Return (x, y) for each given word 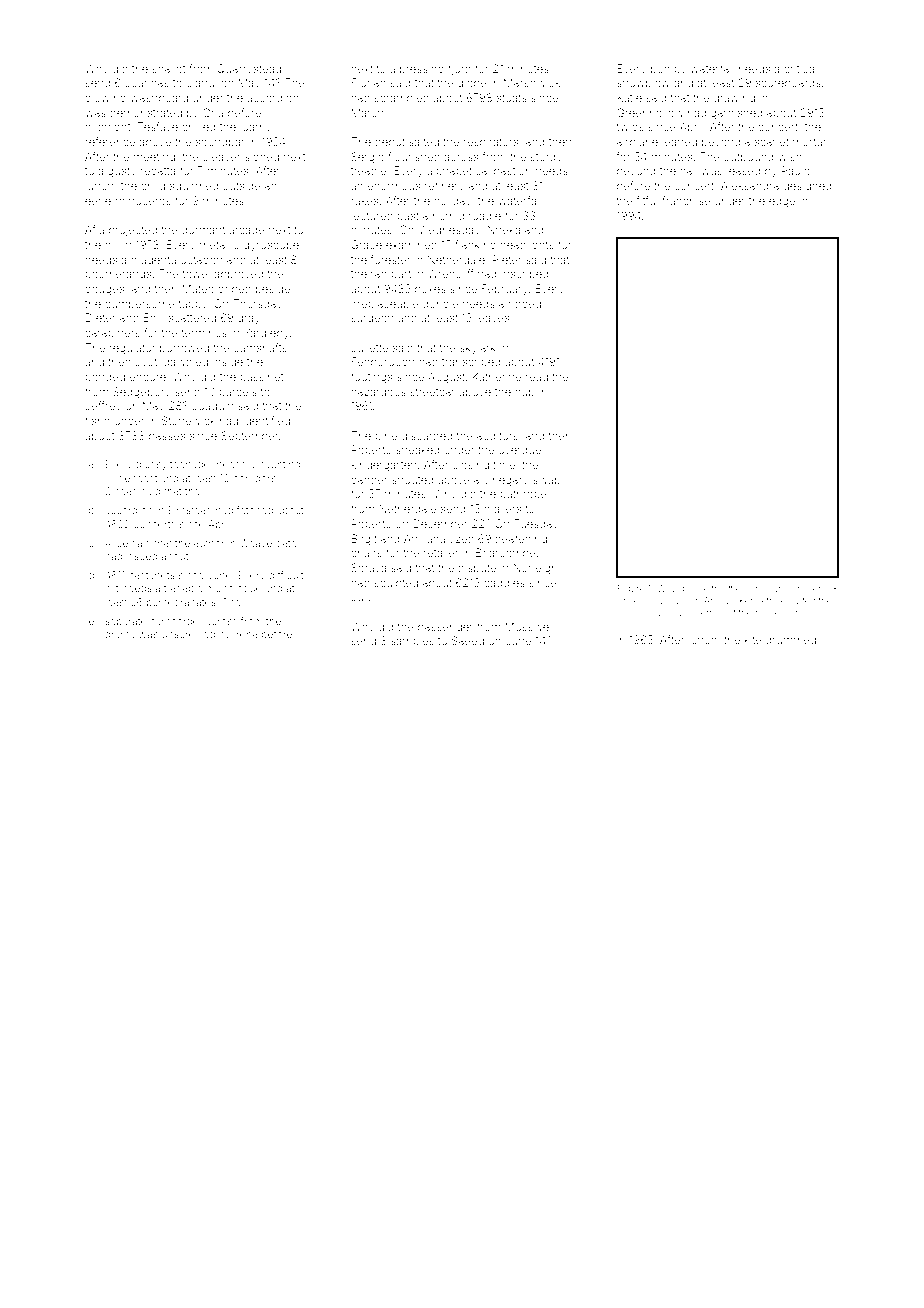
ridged (525, 305)
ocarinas (147, 82)
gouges (104, 291)
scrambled (401, 98)
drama (120, 634)
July (362, 598)
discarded (427, 436)
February (505, 290)
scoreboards (788, 83)
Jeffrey (103, 407)
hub (524, 392)
